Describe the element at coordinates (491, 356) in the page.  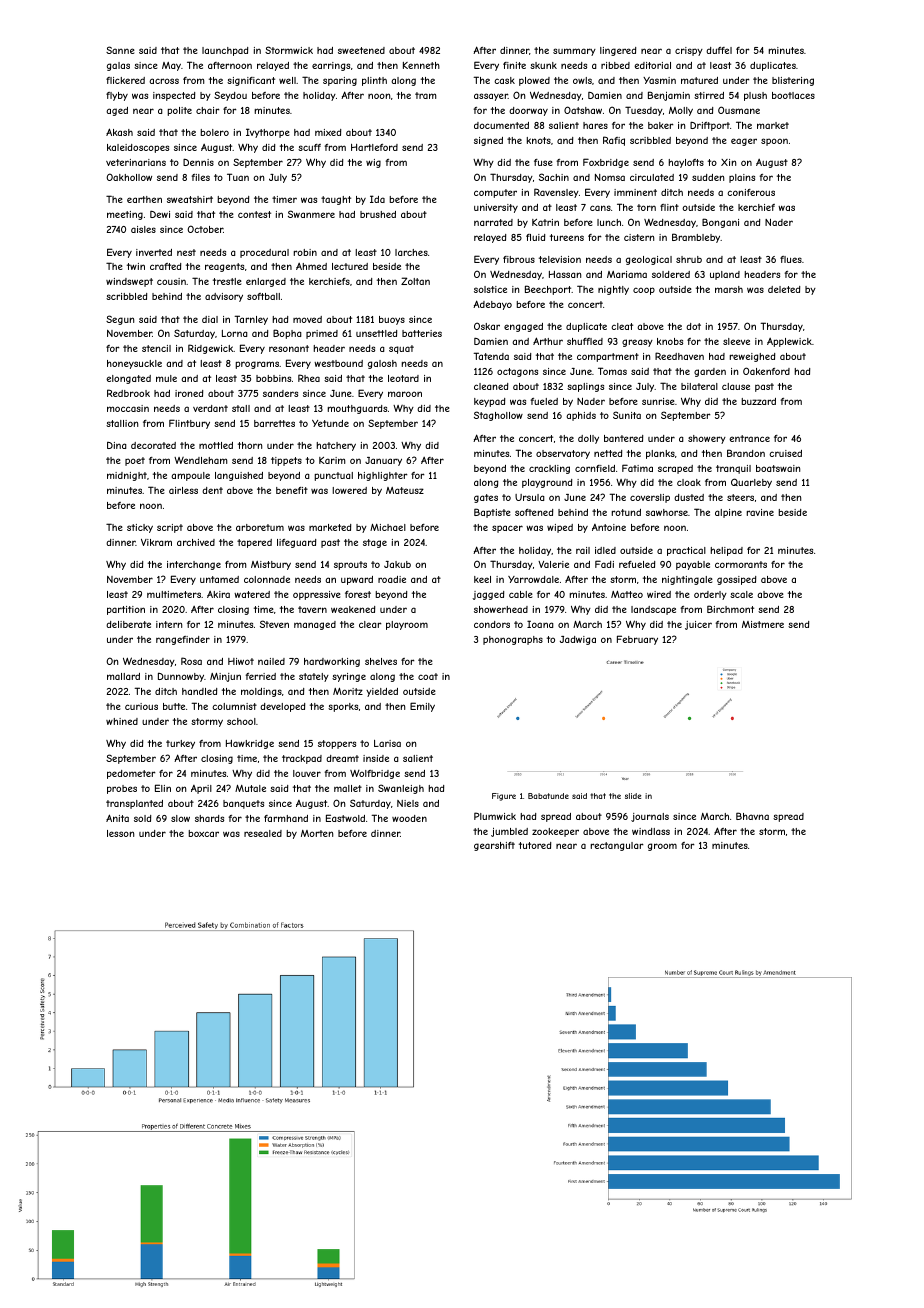
I see `Tatenda` at that location.
